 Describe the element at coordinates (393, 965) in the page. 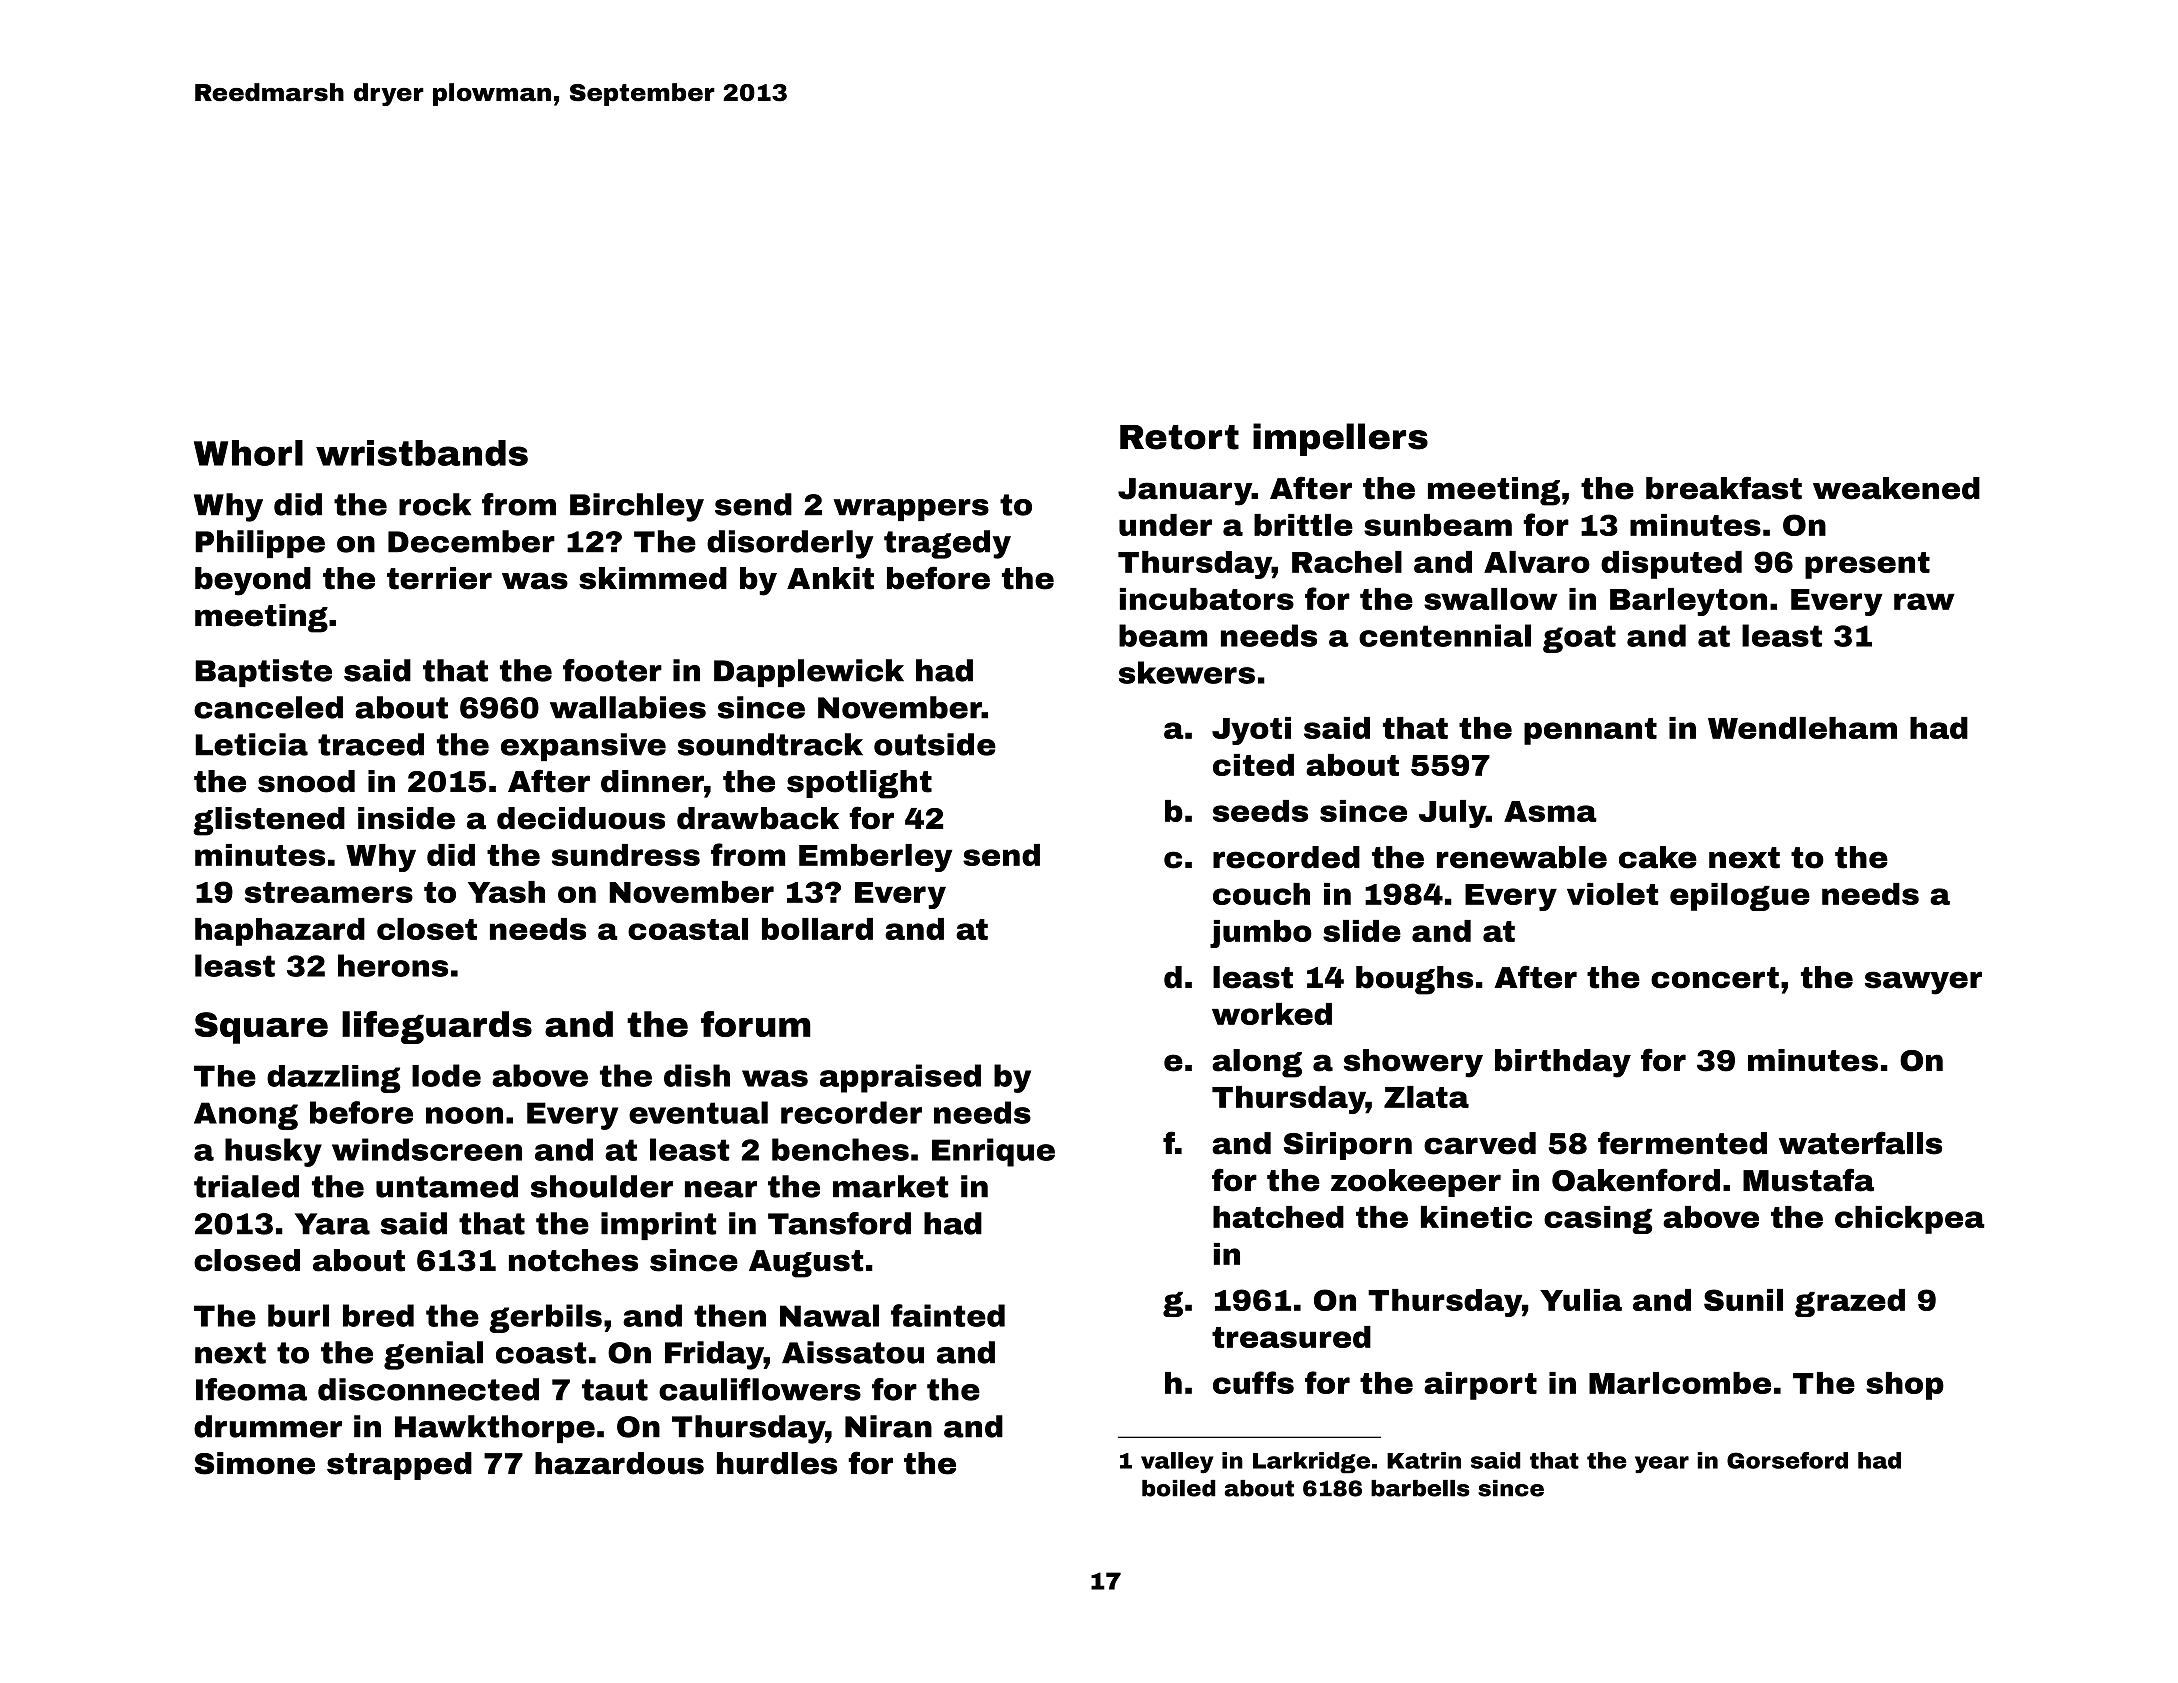

I see `herons` at that location.
